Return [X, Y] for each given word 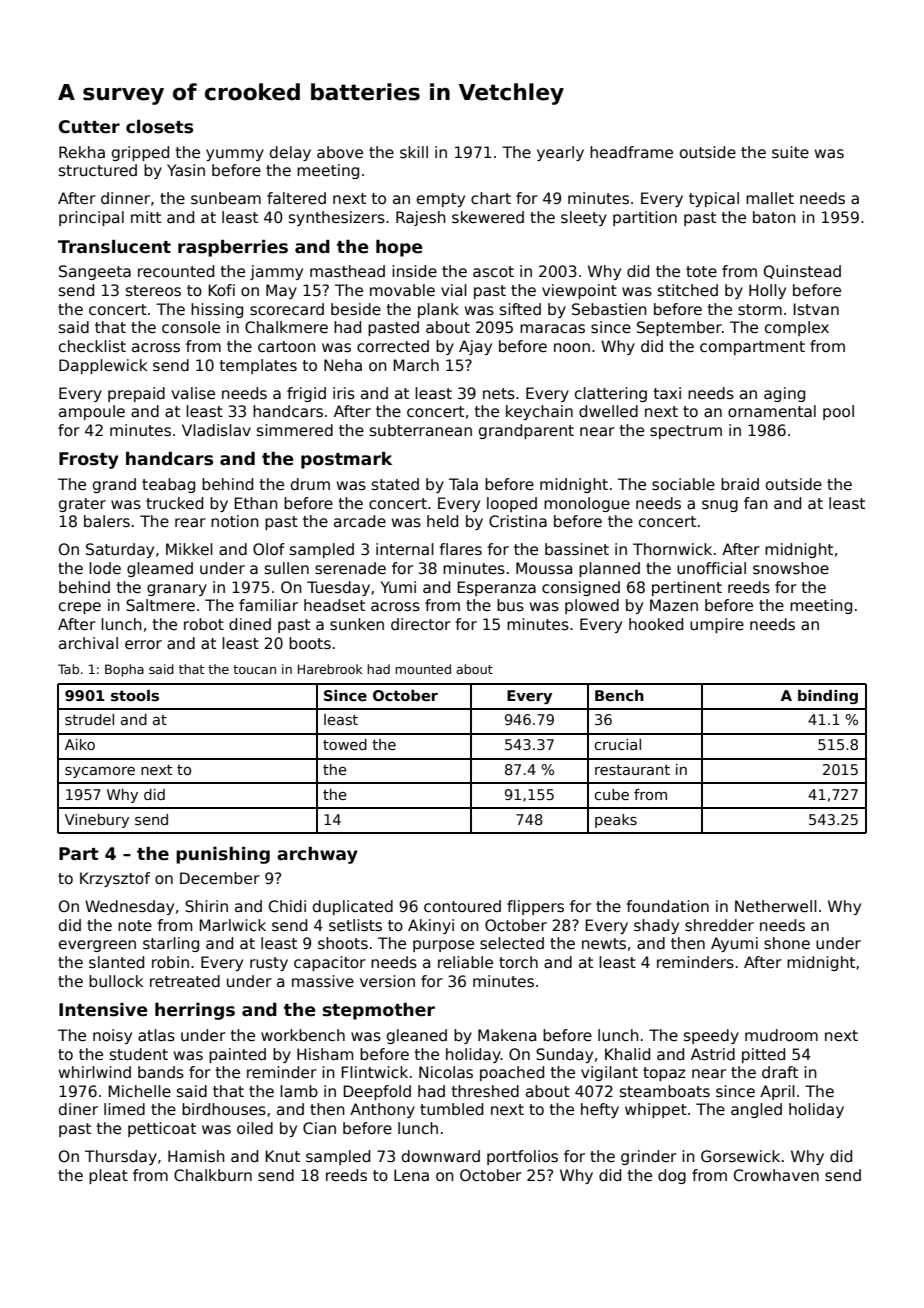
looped [512, 504]
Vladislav [216, 430]
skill [414, 152]
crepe [80, 608]
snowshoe [791, 568]
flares [460, 549]
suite [790, 152]
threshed [485, 1091]
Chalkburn [213, 1175]
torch [518, 962]
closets [159, 127]
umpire [717, 625]
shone [787, 943]
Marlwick [232, 925]
